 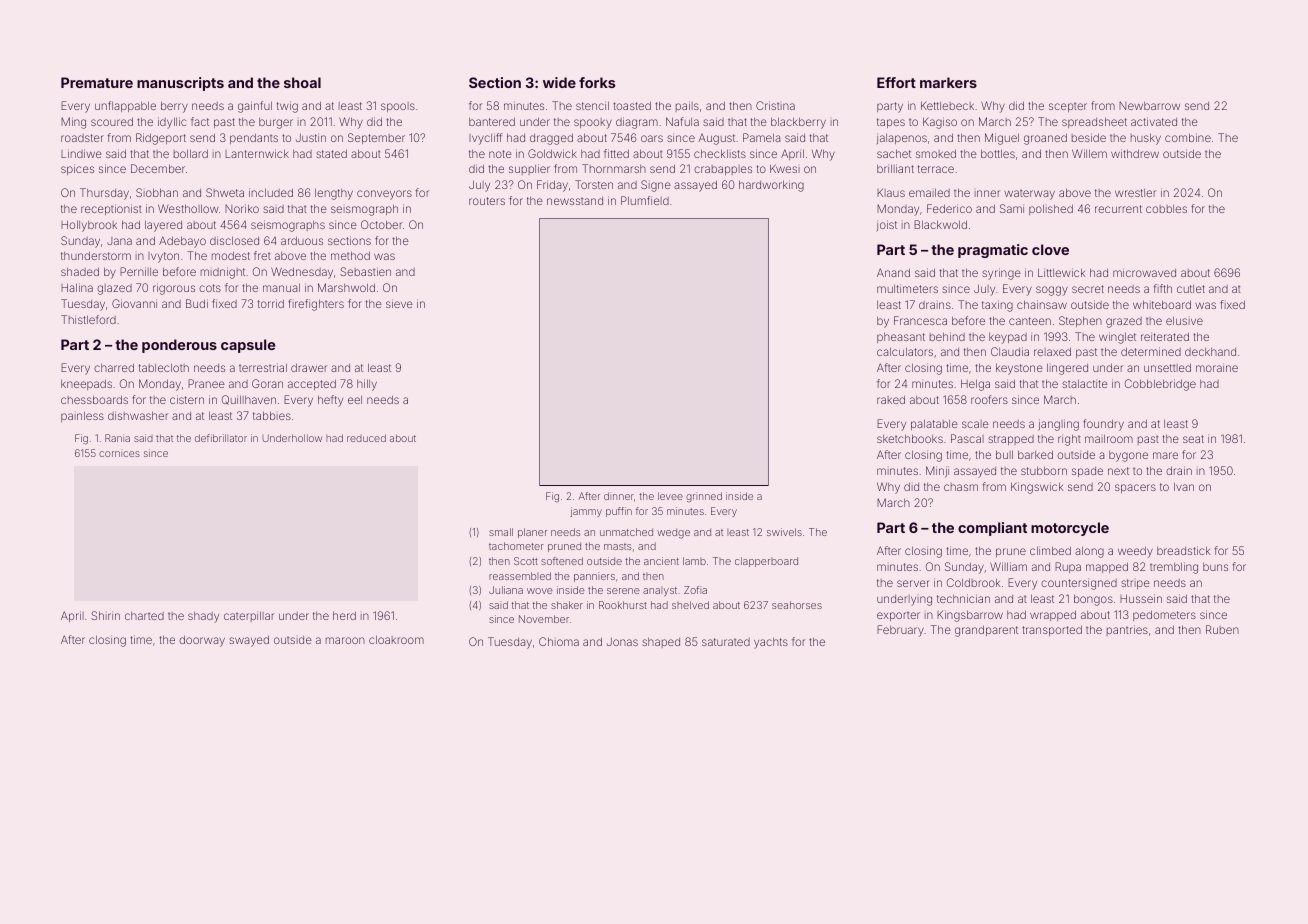 I want to click on seat, so click(x=1193, y=439).
